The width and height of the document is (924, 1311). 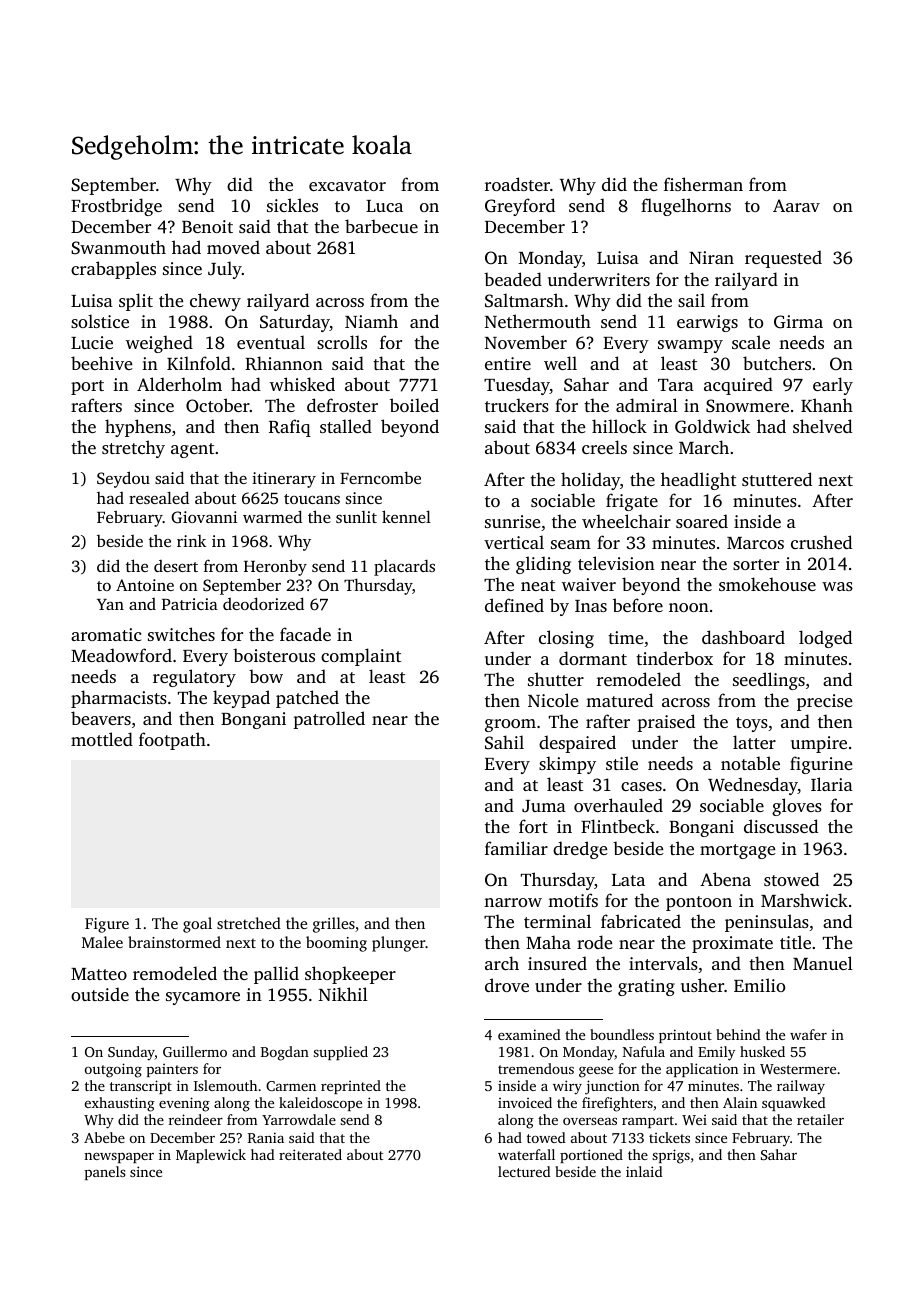 I want to click on chewy, so click(x=215, y=302).
